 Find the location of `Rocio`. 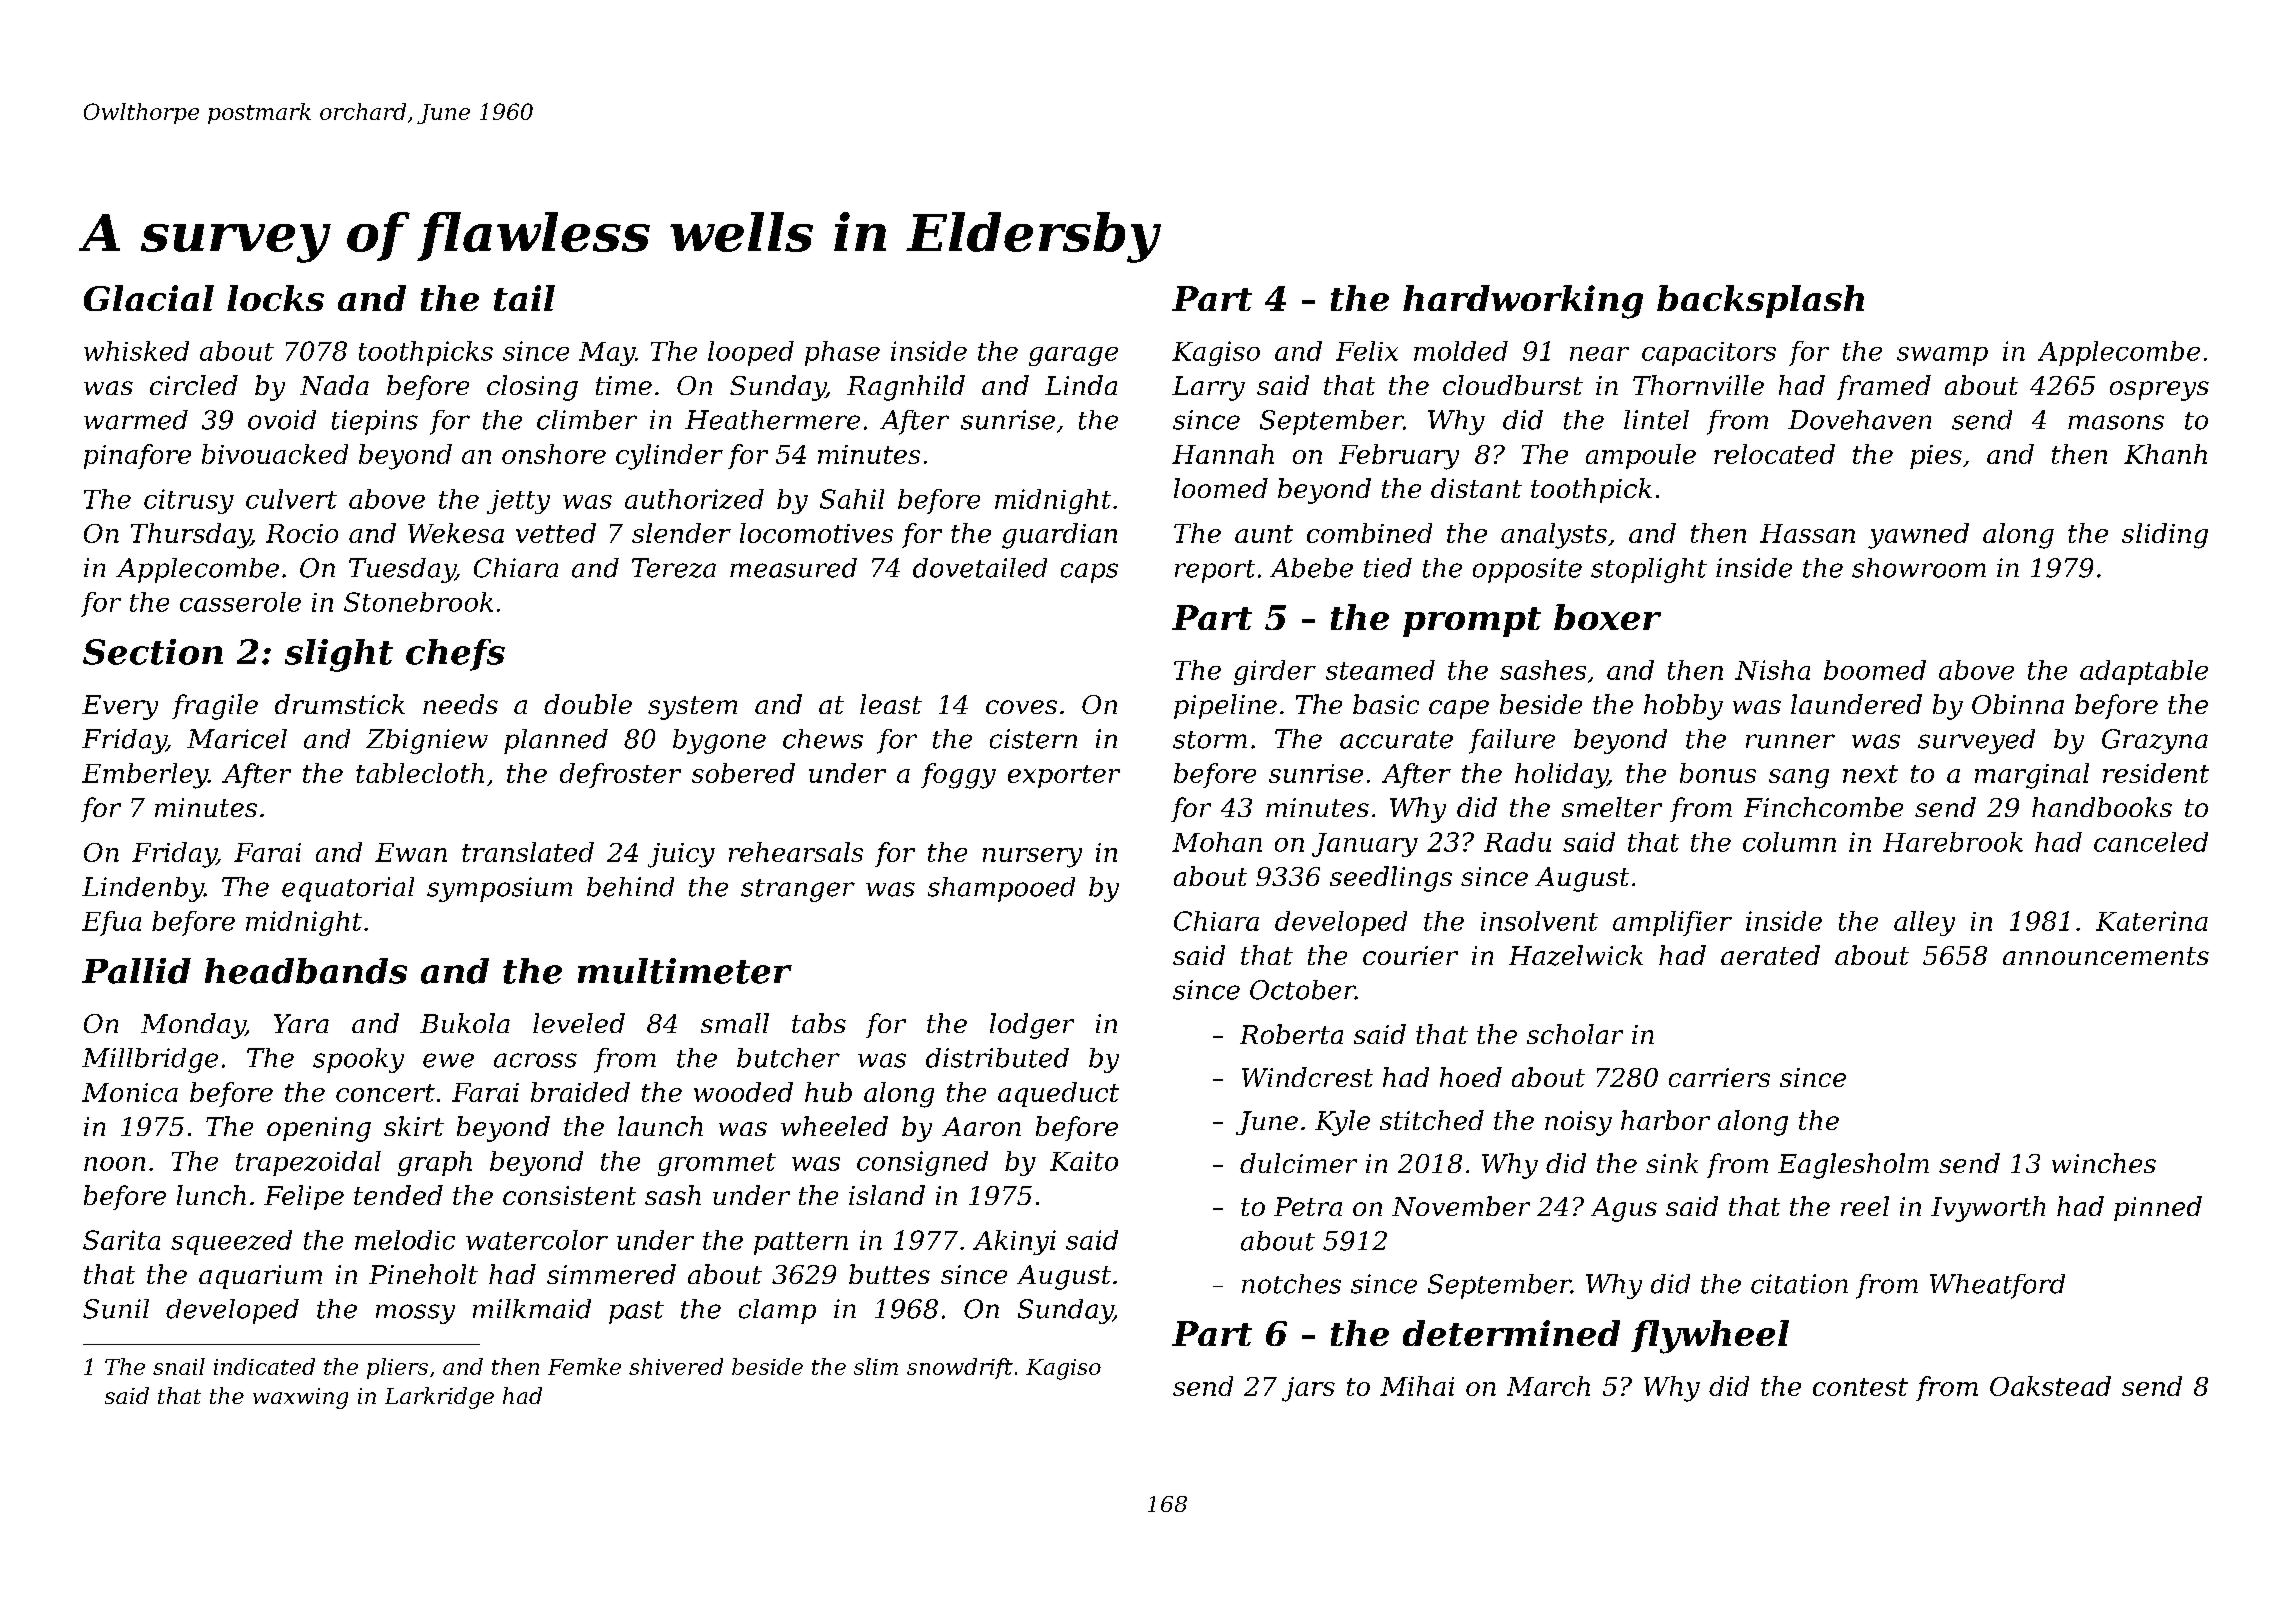

Rocio is located at coordinates (302, 533).
